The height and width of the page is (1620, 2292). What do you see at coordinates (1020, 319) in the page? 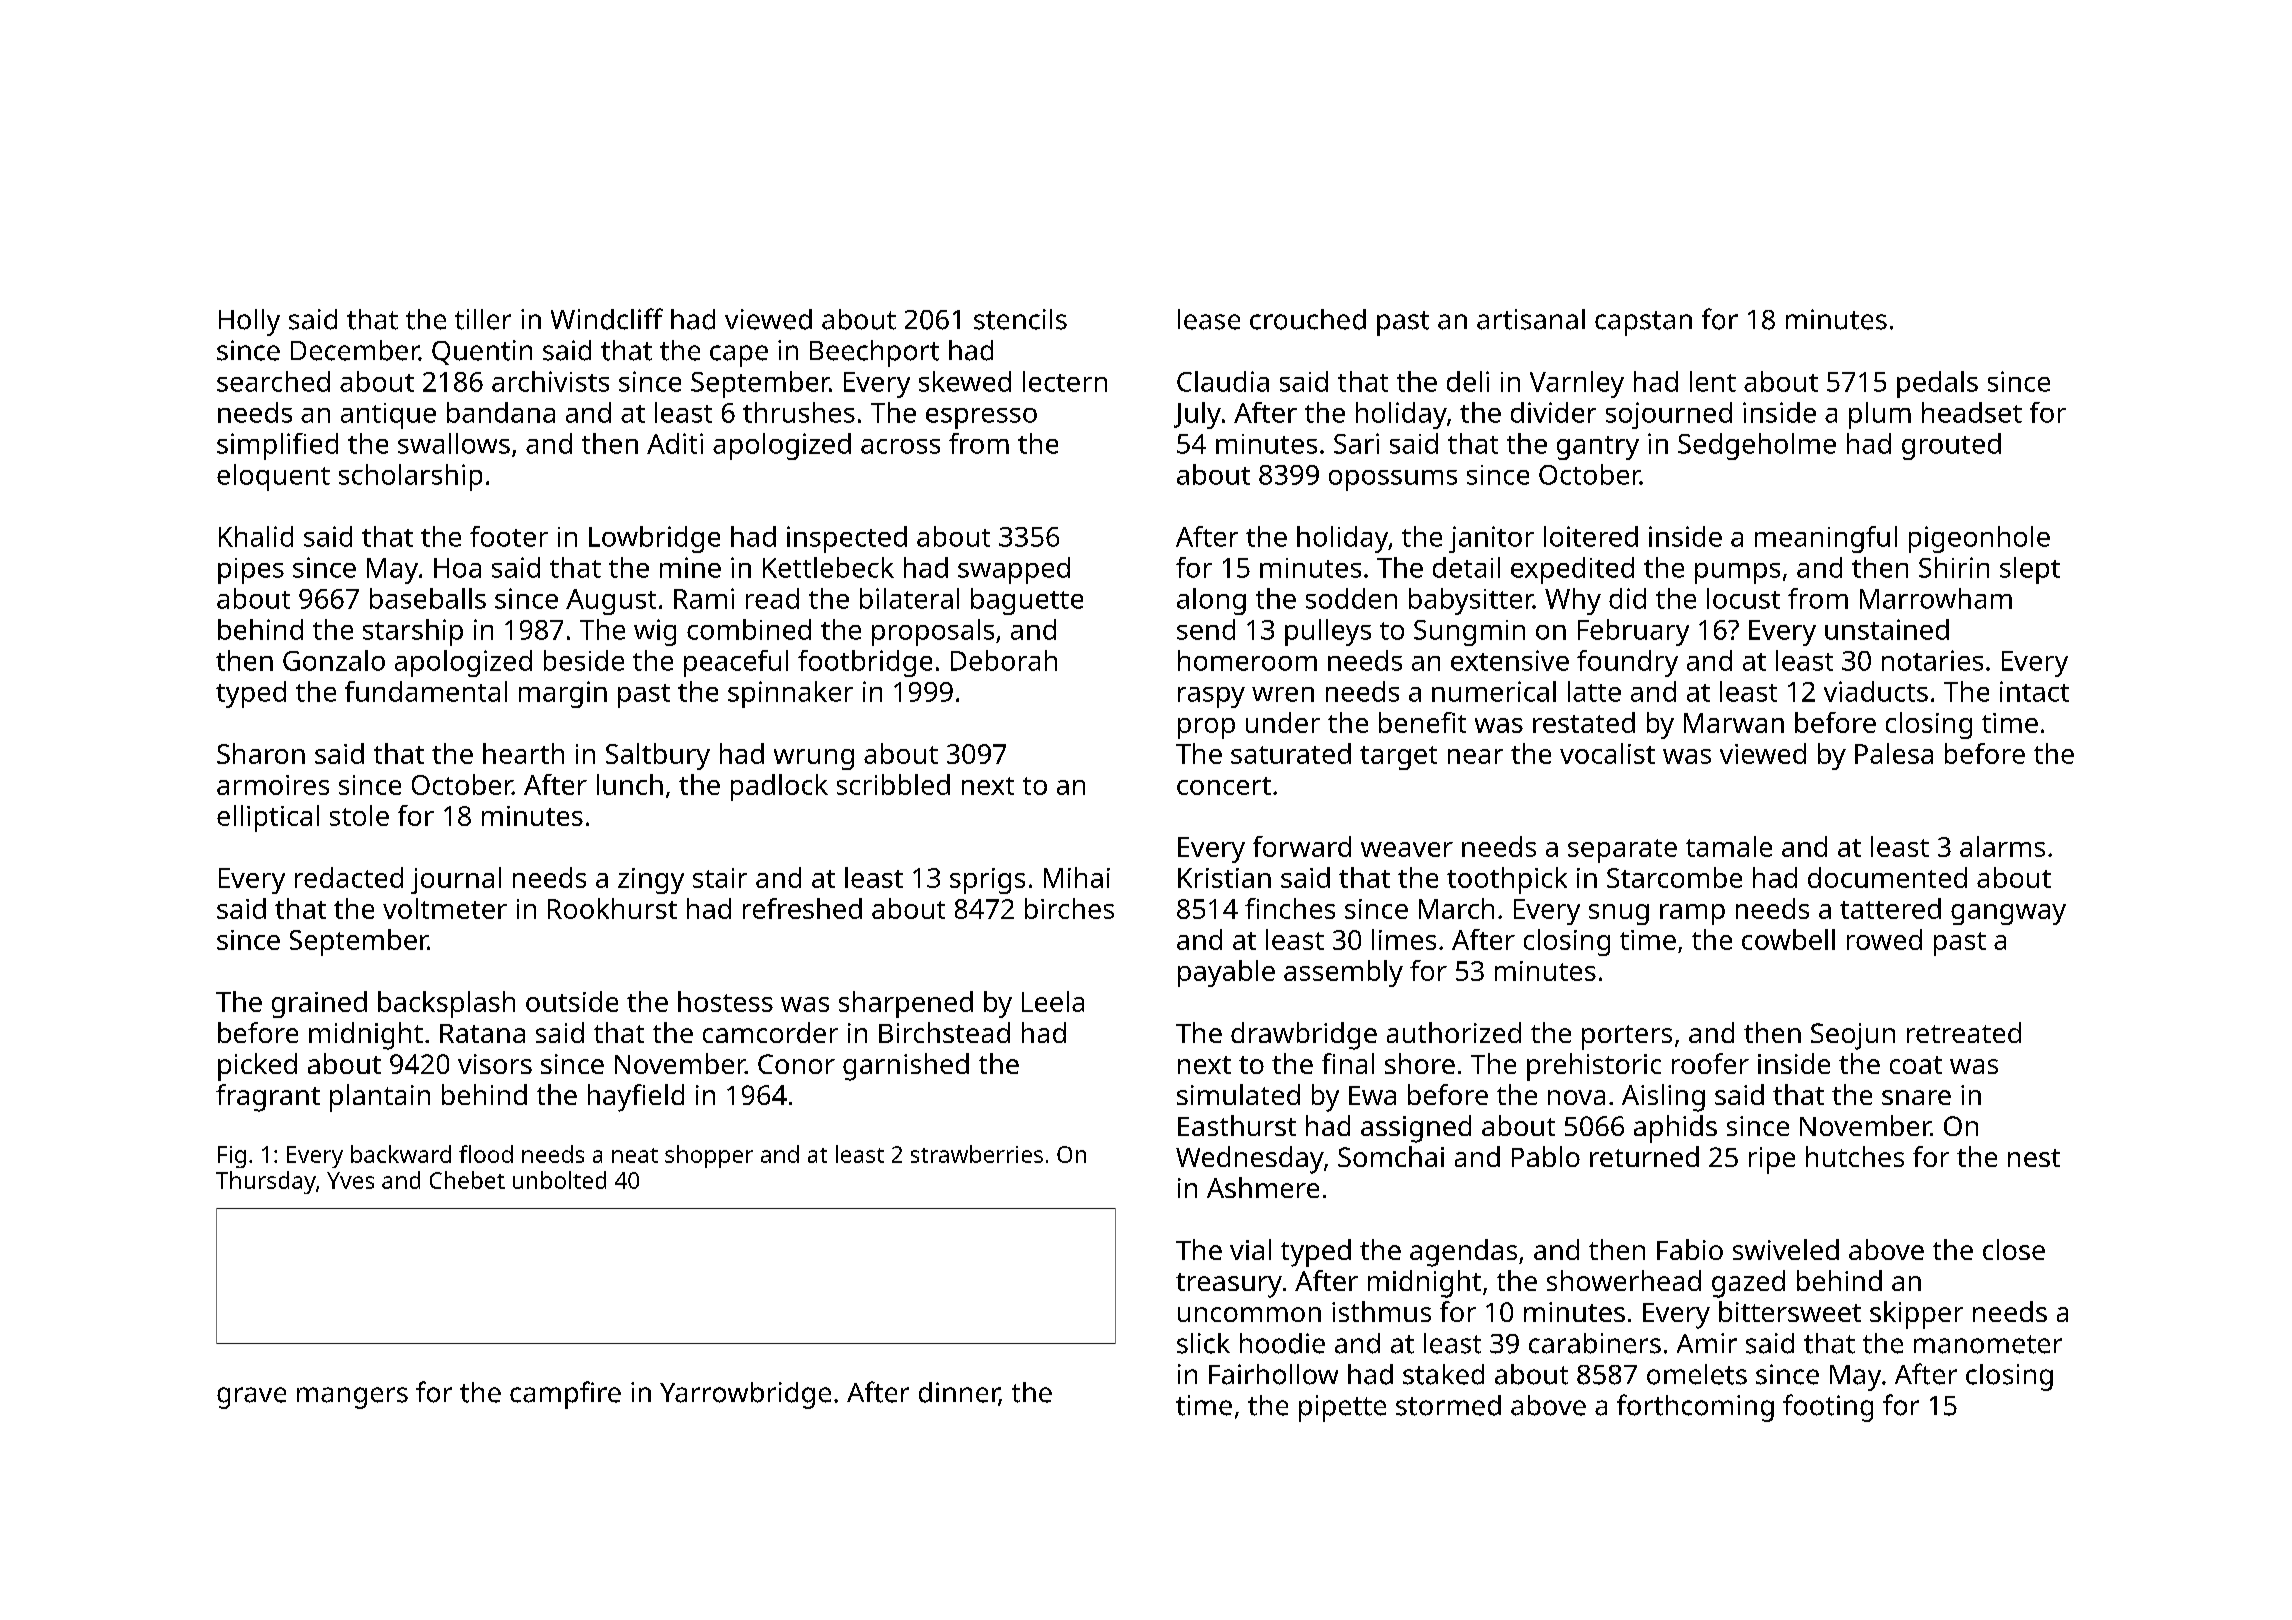
I see `stencils` at bounding box center [1020, 319].
